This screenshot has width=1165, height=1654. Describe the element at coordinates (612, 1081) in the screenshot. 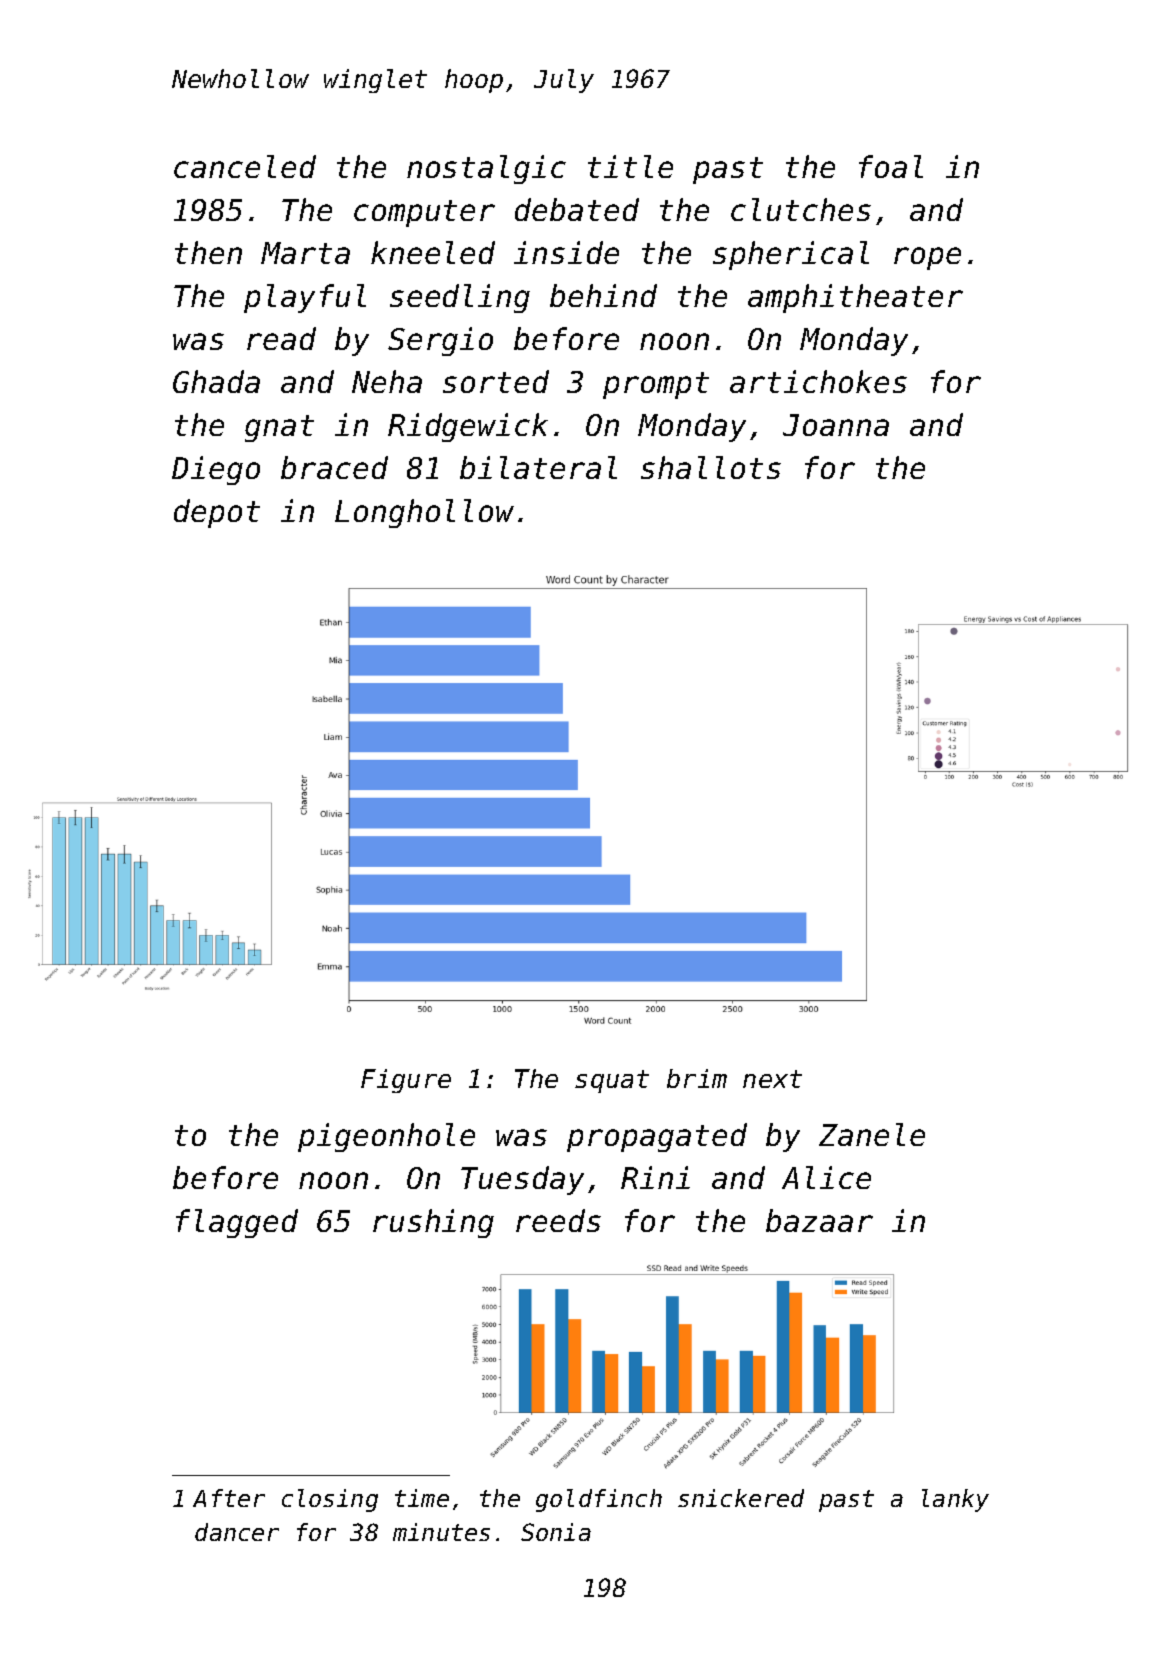

I see `squat` at that location.
